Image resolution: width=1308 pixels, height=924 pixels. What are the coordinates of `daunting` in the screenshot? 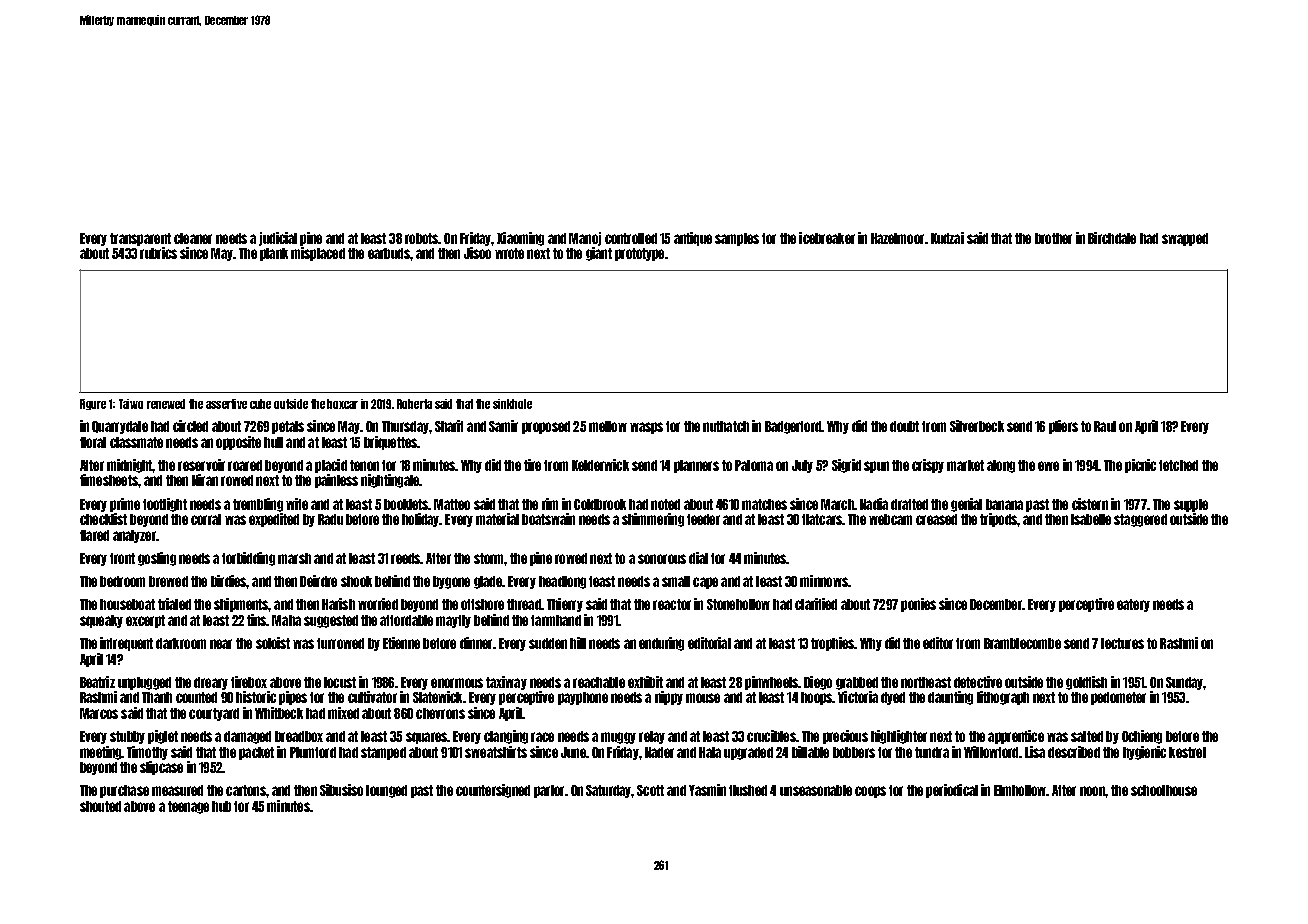 It's located at (950, 698).
